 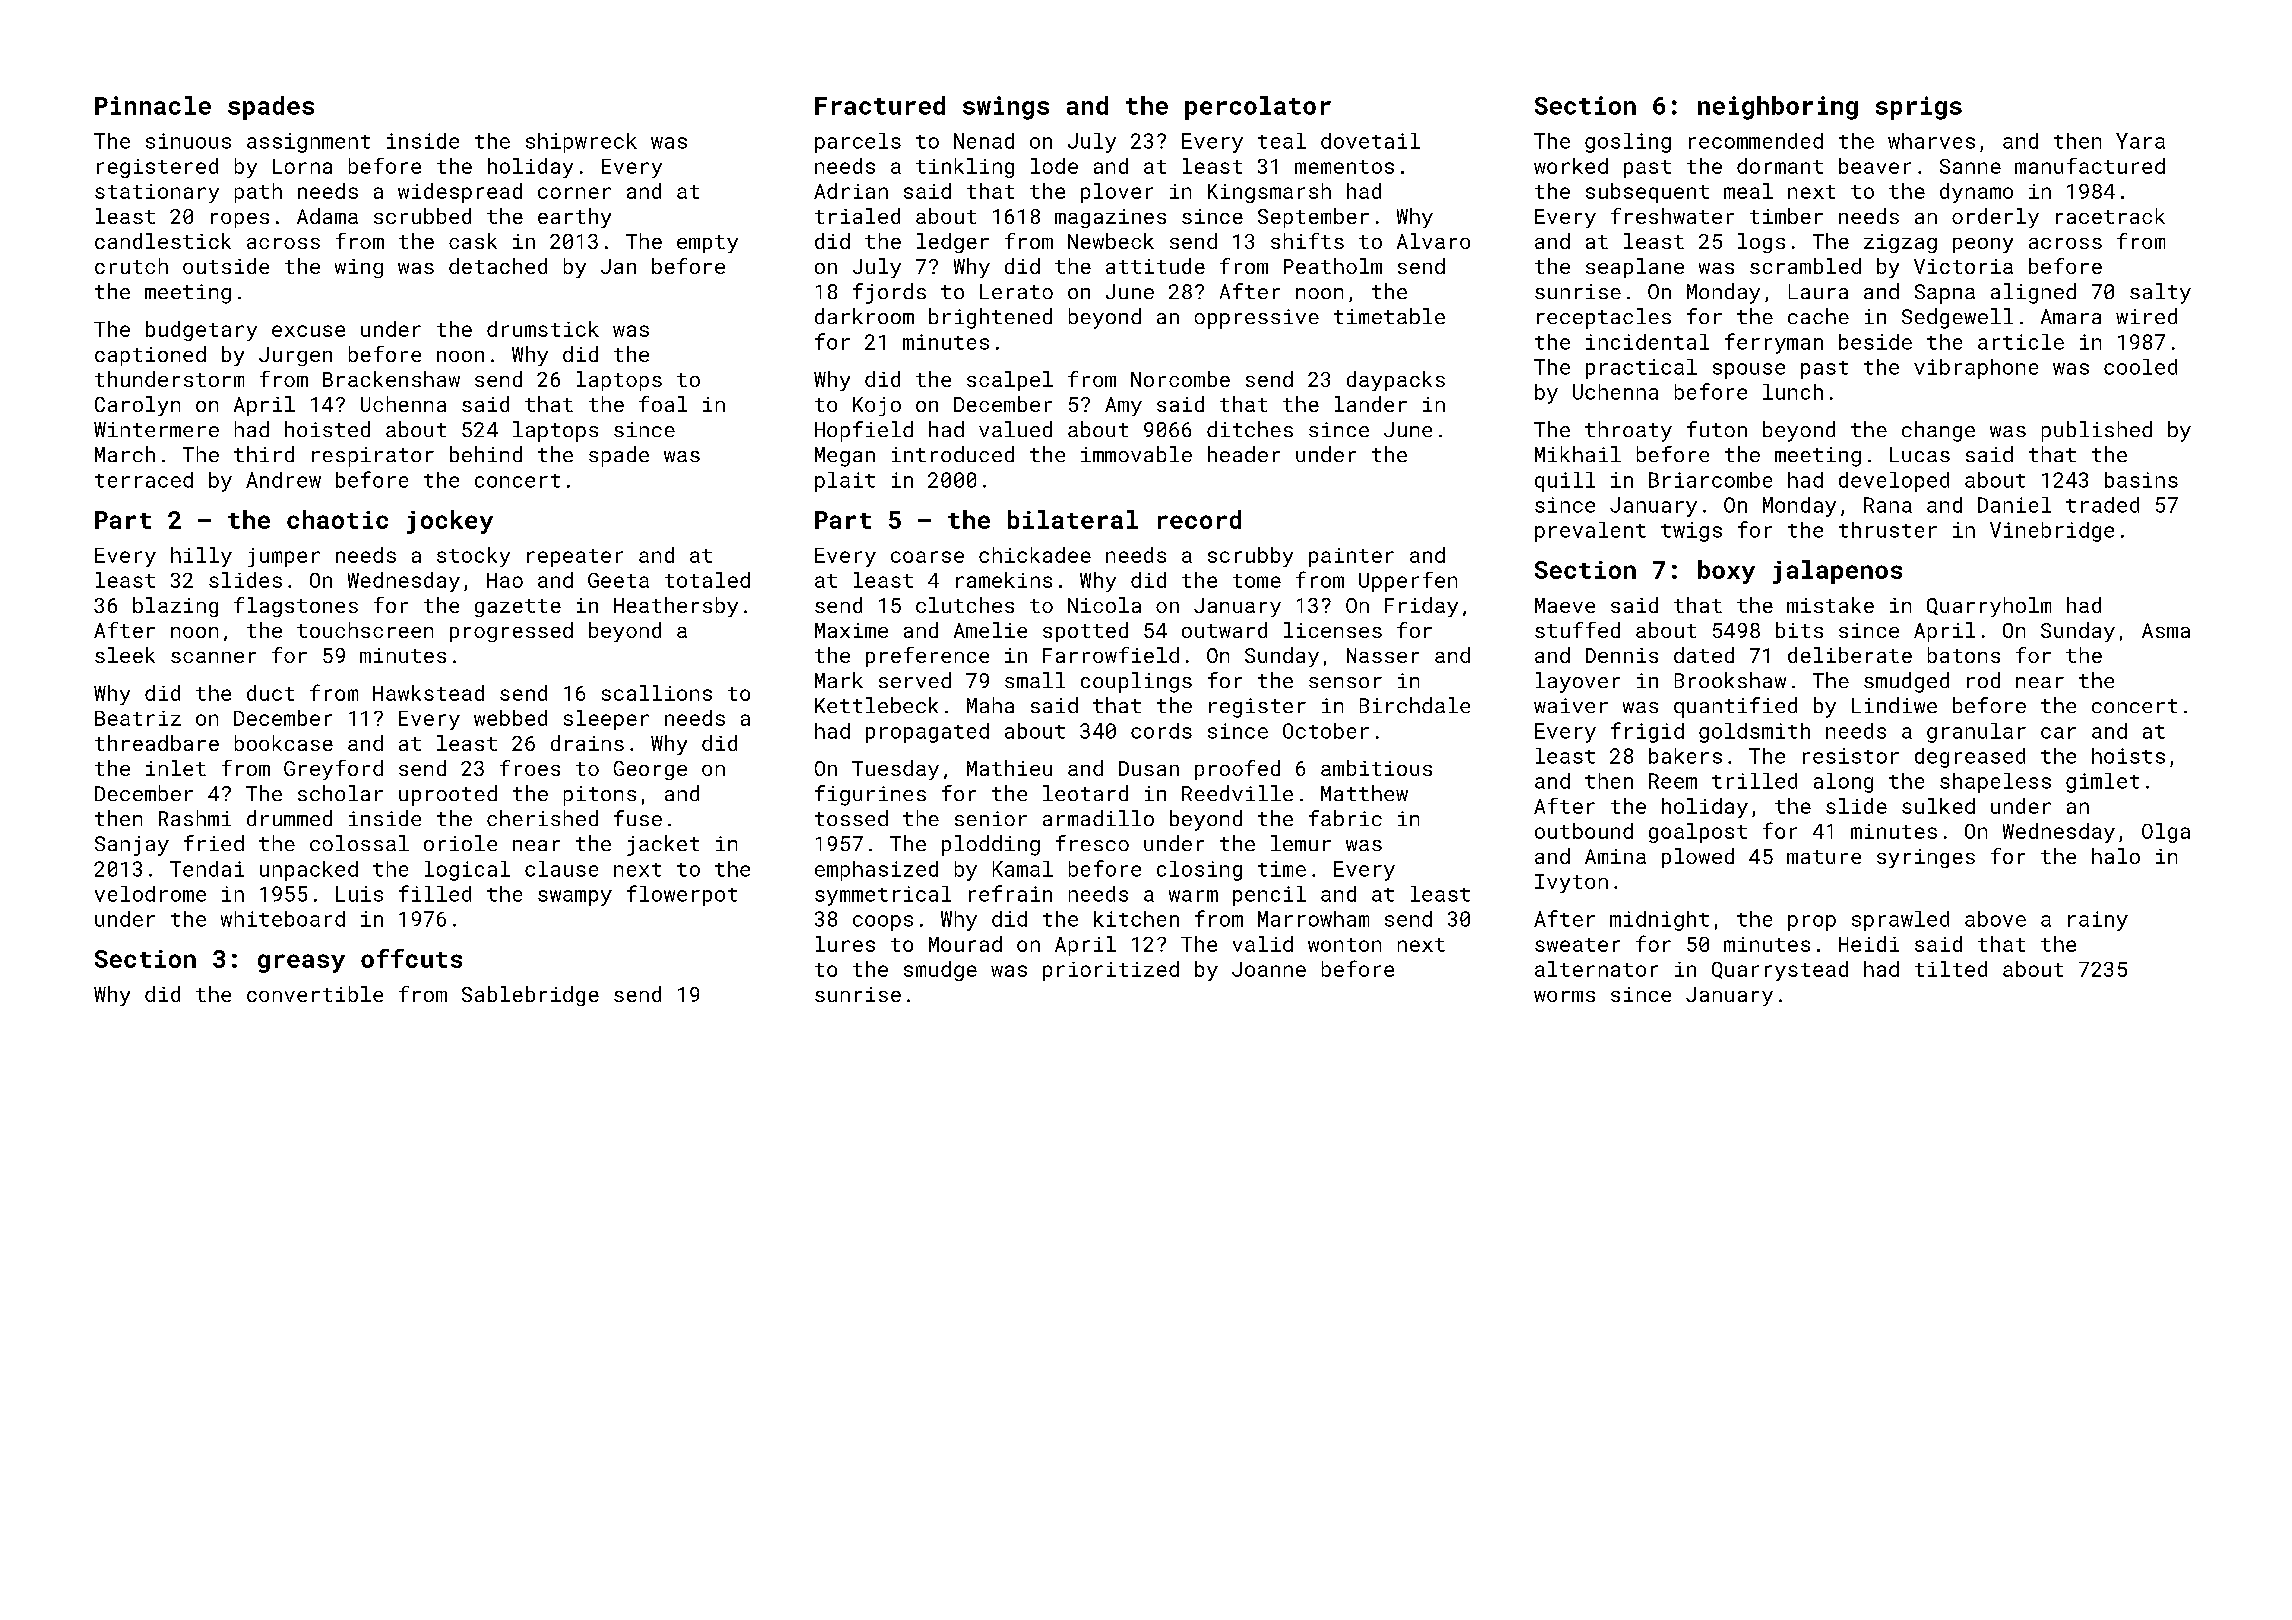 What do you see at coordinates (1604, 318) in the screenshot?
I see `receptacles` at bounding box center [1604, 318].
